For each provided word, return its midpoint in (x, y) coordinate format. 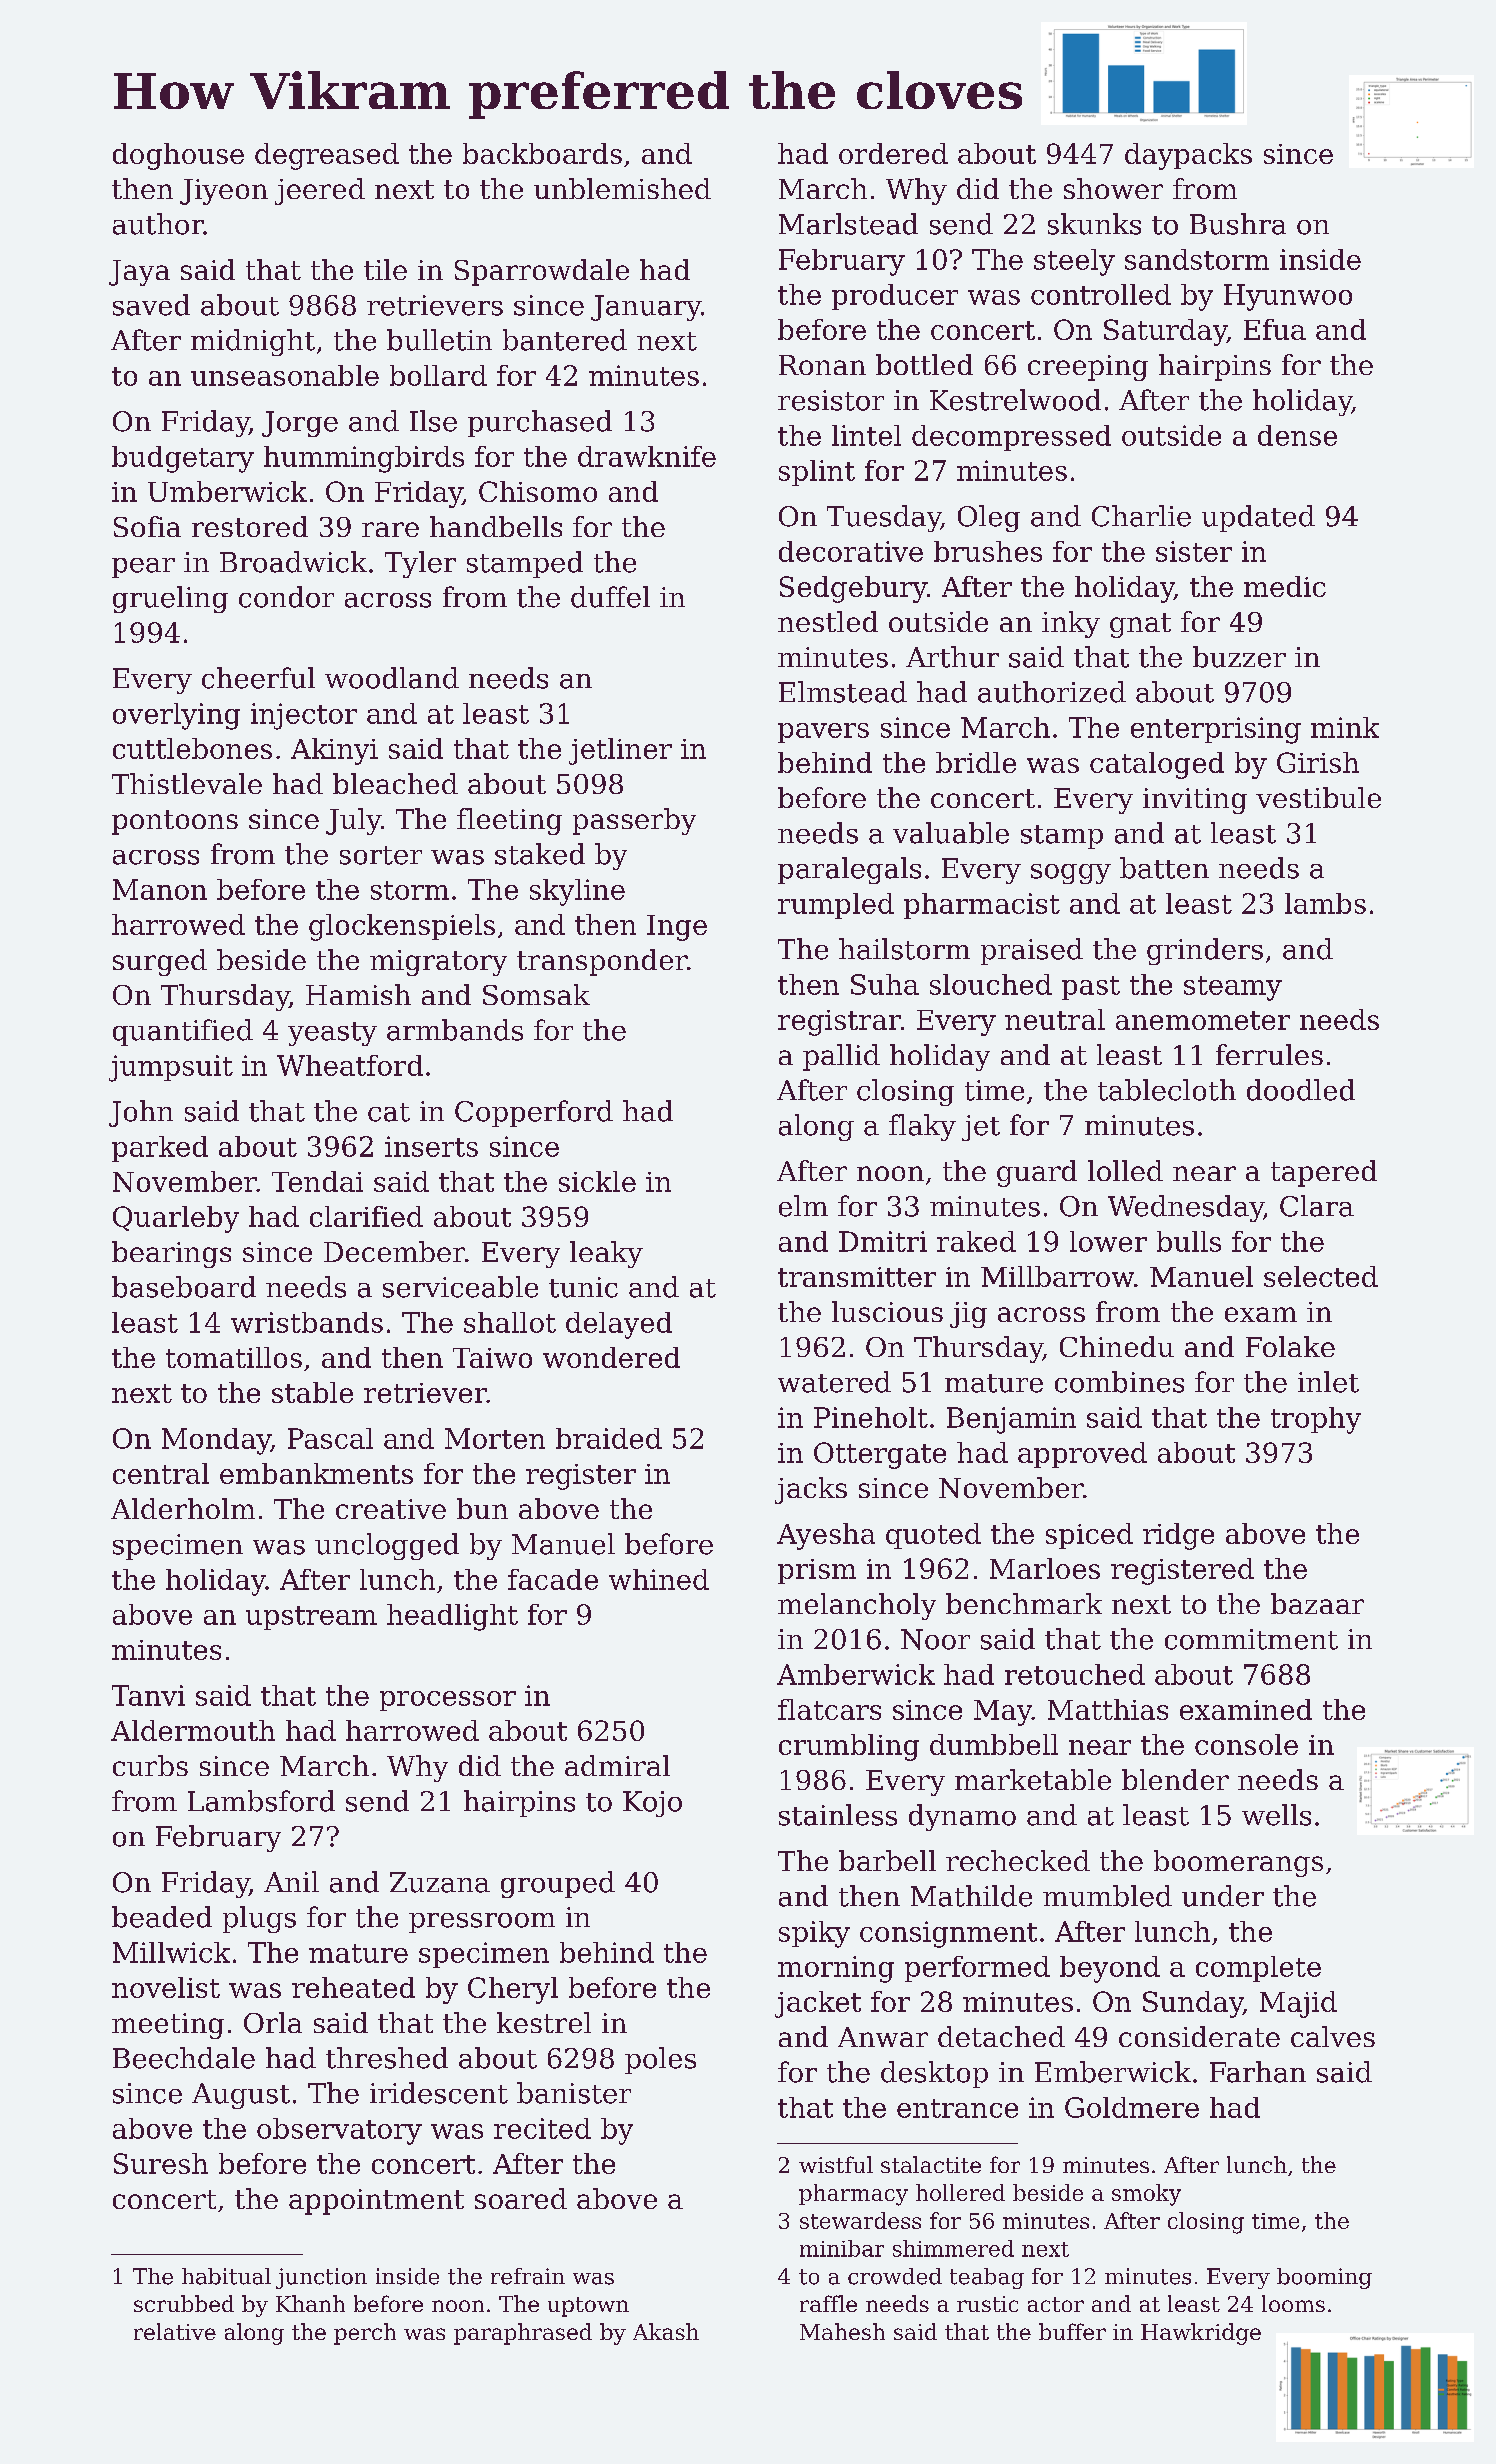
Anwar (883, 2037)
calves (1333, 2036)
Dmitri (883, 1241)
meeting (168, 2026)
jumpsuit (171, 1068)
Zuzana (440, 1882)
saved (151, 305)
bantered (565, 340)
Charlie (1141, 516)
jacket (818, 2004)
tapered (1324, 1173)
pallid (841, 1057)
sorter (381, 855)
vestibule (1318, 797)
